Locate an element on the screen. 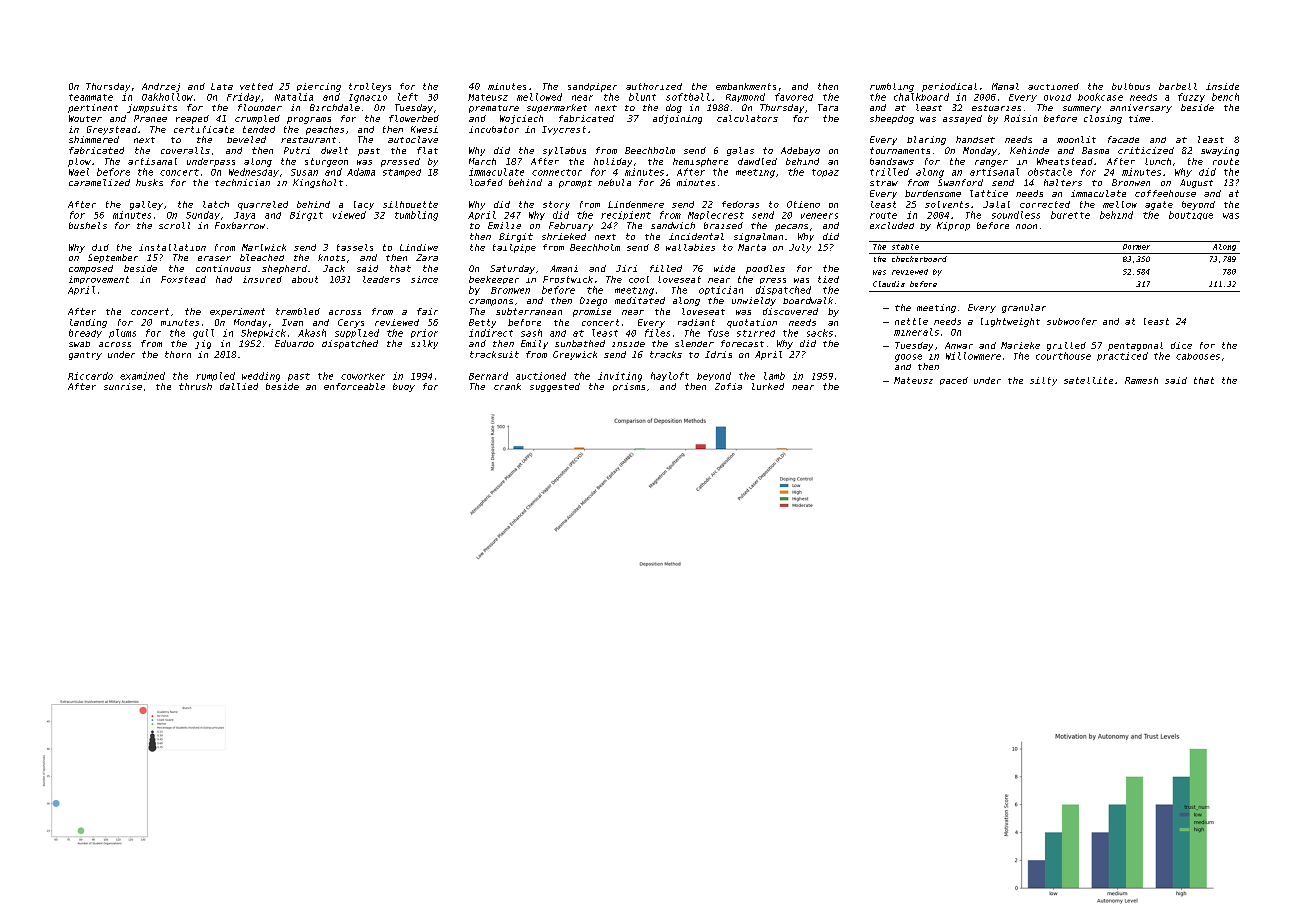 Image resolution: width=1308 pixels, height=924 pixels. Wael is located at coordinates (79, 172).
